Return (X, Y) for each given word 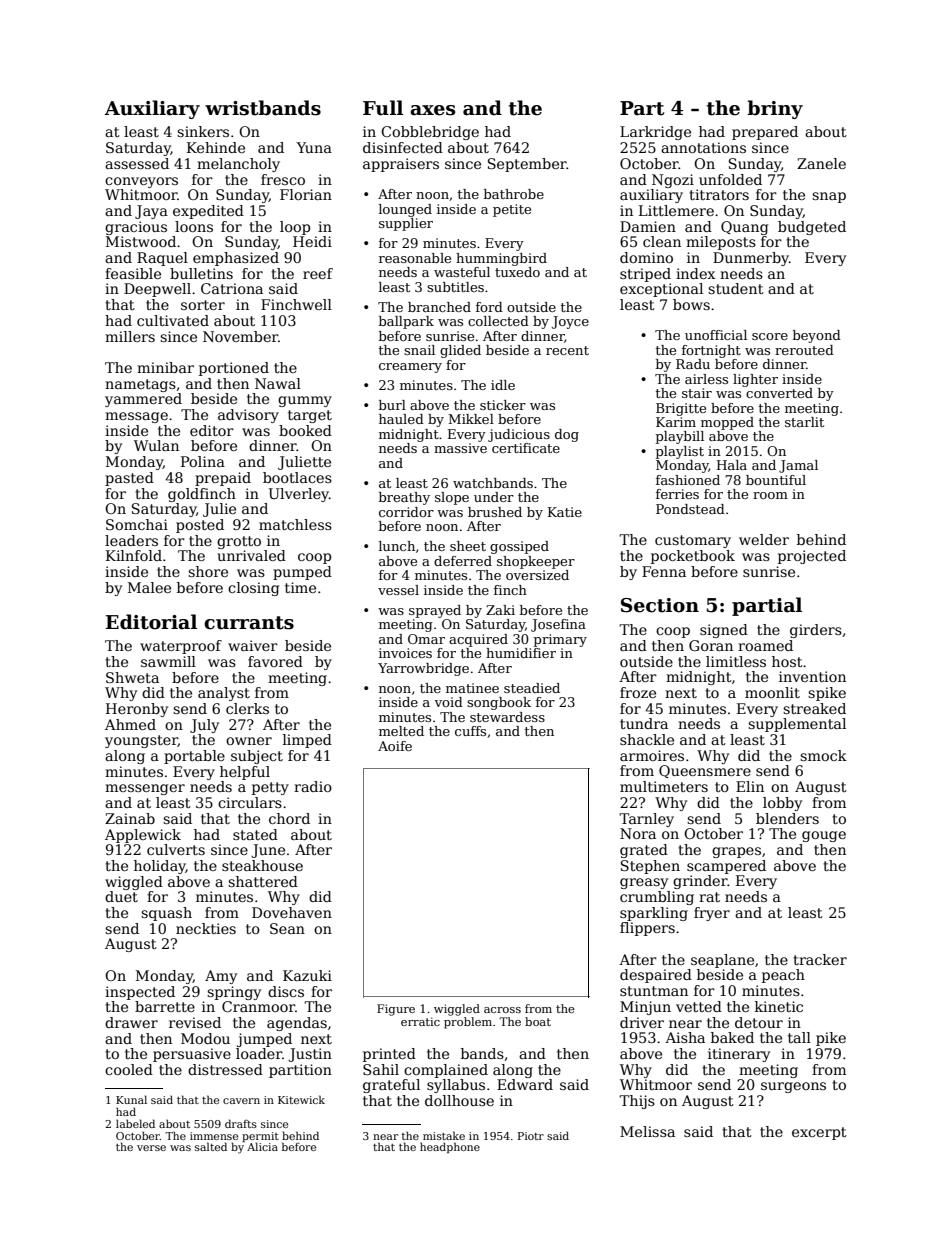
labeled (135, 1123)
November (240, 336)
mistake (444, 1135)
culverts (176, 849)
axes (432, 110)
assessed (137, 163)
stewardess (507, 717)
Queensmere (705, 771)
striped (645, 275)
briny (775, 109)
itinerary (739, 1055)
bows (691, 304)
